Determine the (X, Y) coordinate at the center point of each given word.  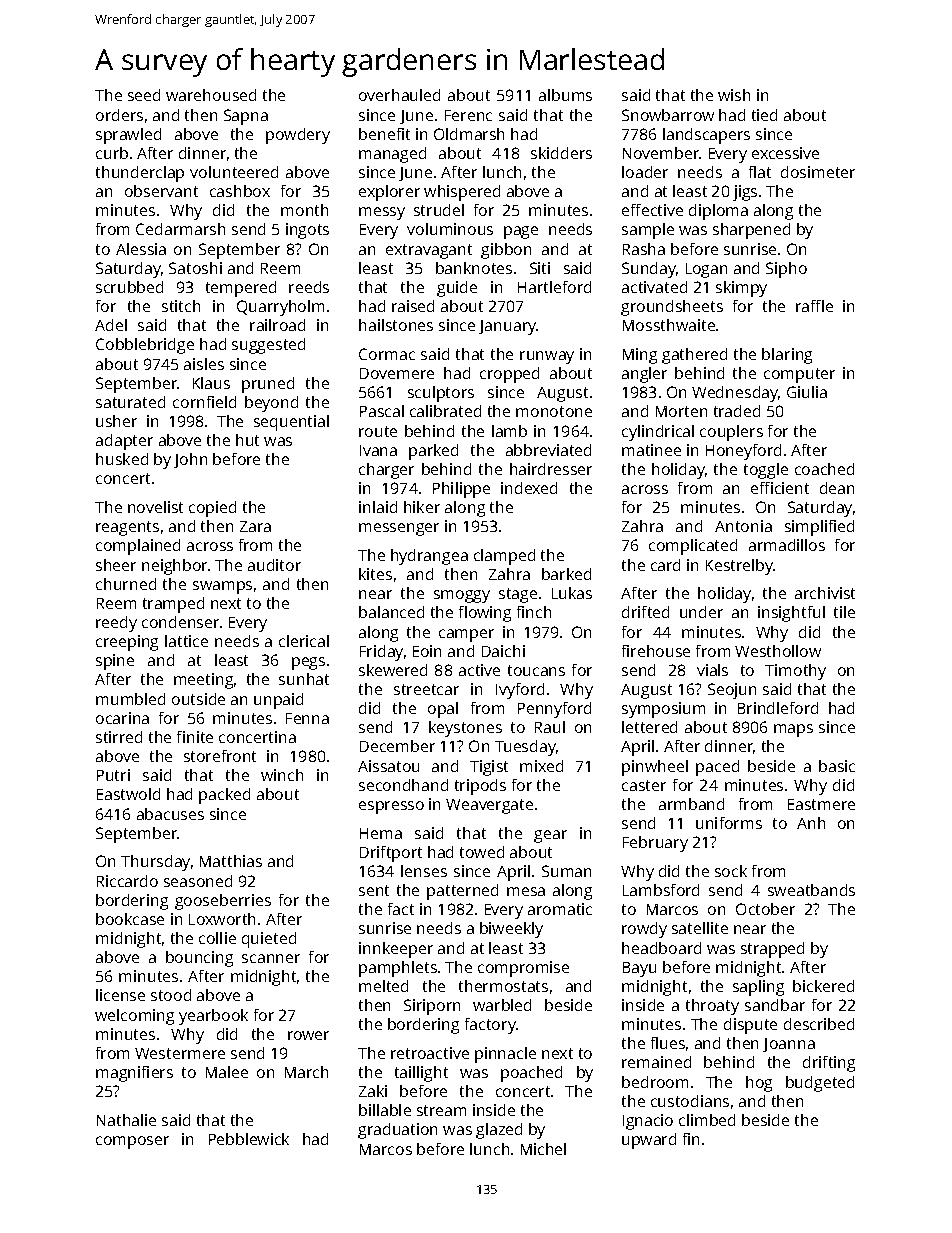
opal (443, 710)
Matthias (231, 861)
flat (760, 172)
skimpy (741, 289)
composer (132, 1142)
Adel (111, 325)
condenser (180, 622)
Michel (543, 1149)
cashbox (240, 191)
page (521, 232)
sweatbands (811, 890)
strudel (439, 210)
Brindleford (778, 708)
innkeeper (396, 950)
